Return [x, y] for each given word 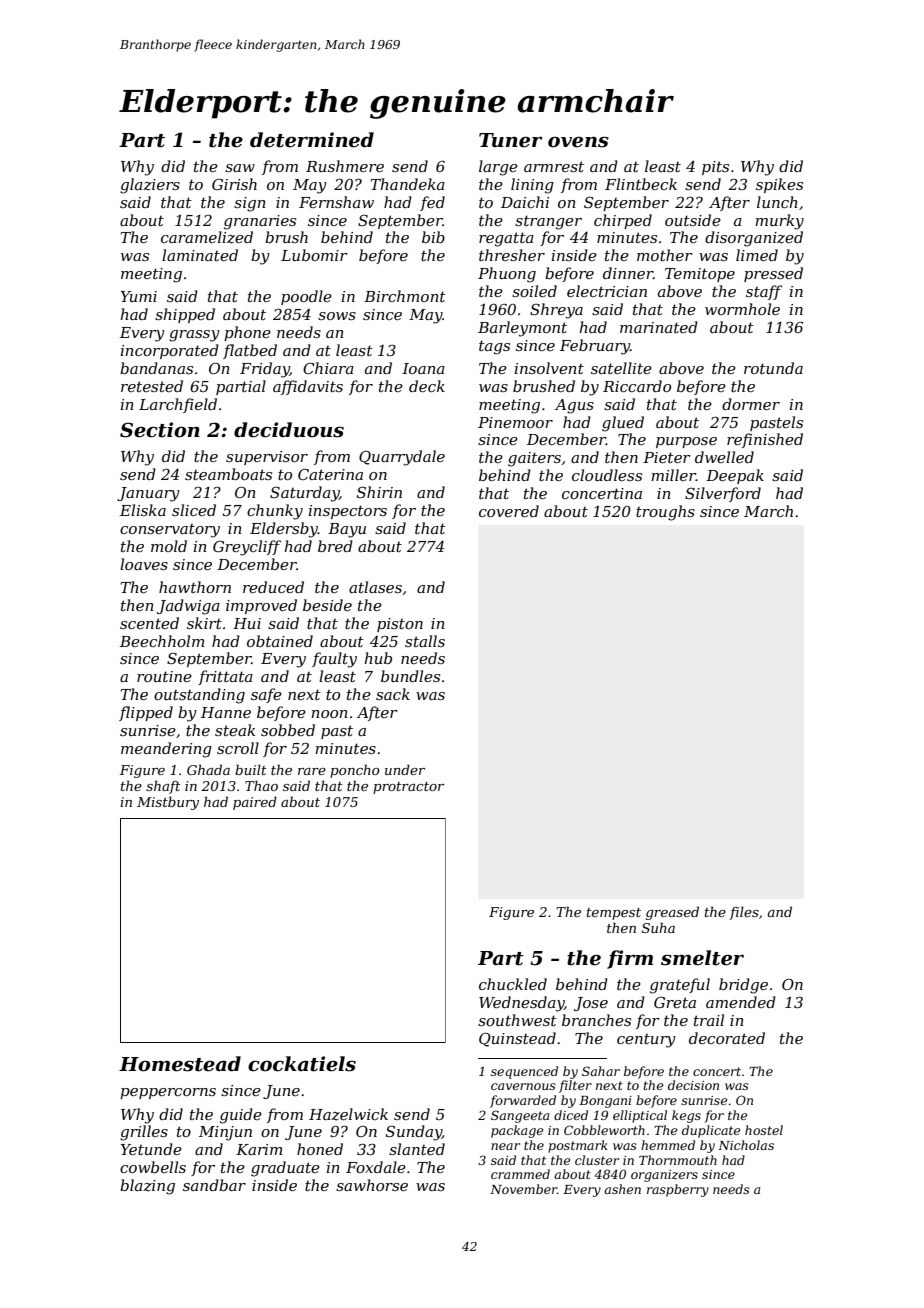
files [744, 913]
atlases [375, 587]
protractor [408, 788]
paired [255, 803]
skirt [204, 623]
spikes [779, 185]
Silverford [723, 494]
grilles [144, 1133]
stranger [548, 222]
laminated [200, 255]
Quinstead [517, 1039]
